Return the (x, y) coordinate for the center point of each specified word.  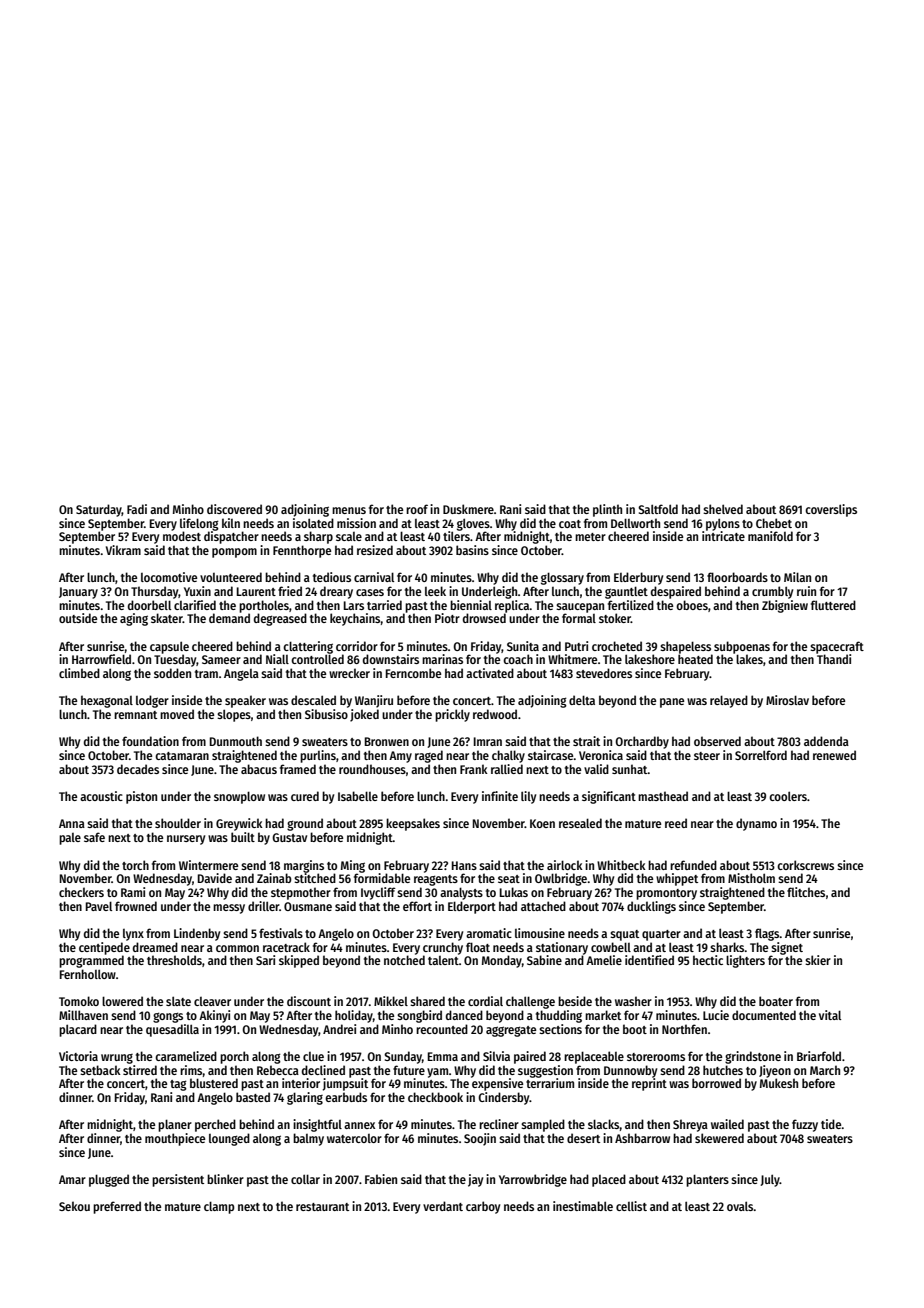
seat (509, 879)
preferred (117, 1207)
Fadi (137, 509)
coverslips (831, 510)
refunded (693, 865)
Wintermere (208, 865)
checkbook (435, 1097)
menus (349, 510)
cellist (631, 1206)
